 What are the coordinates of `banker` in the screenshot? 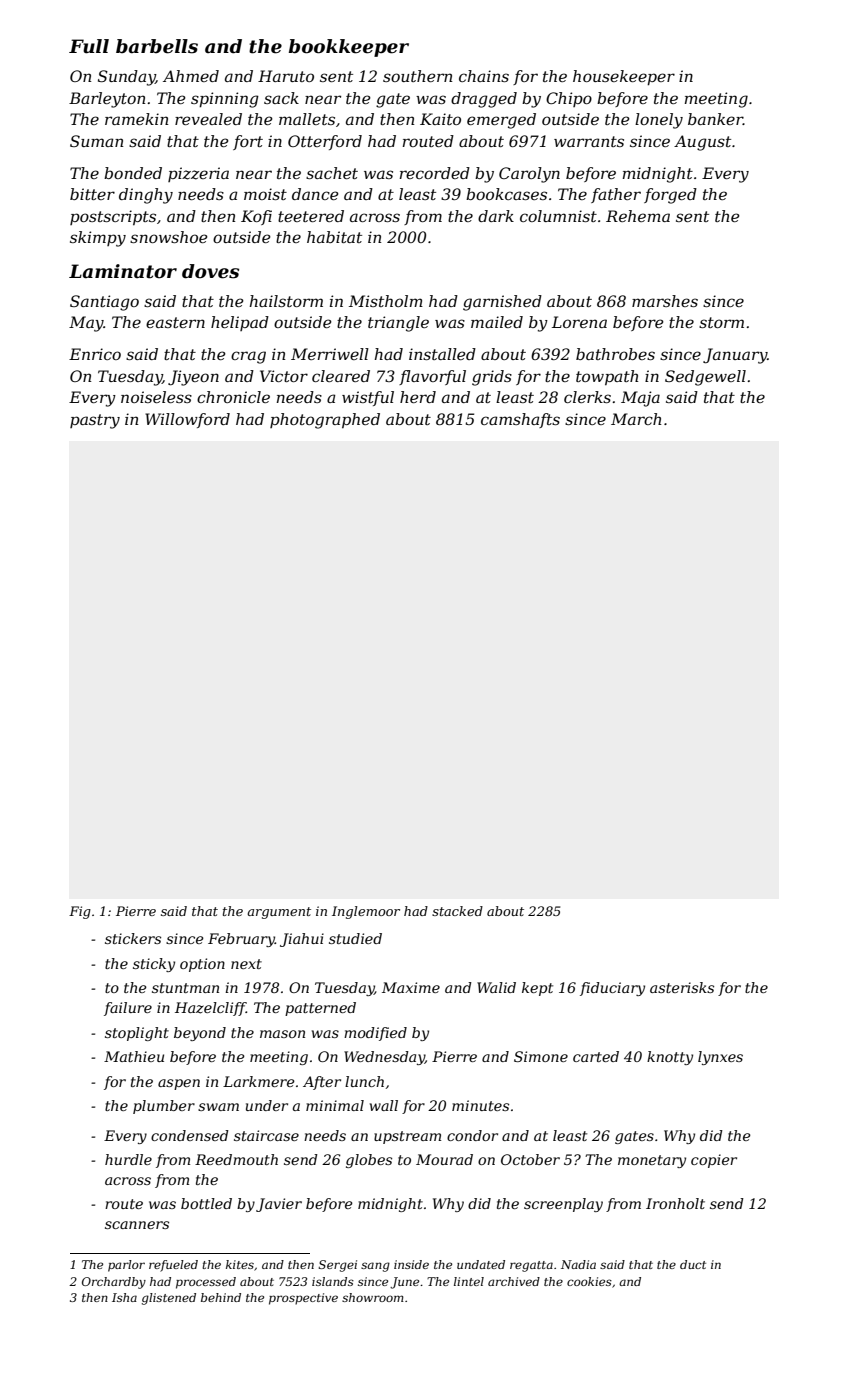 It's located at (715, 119).
